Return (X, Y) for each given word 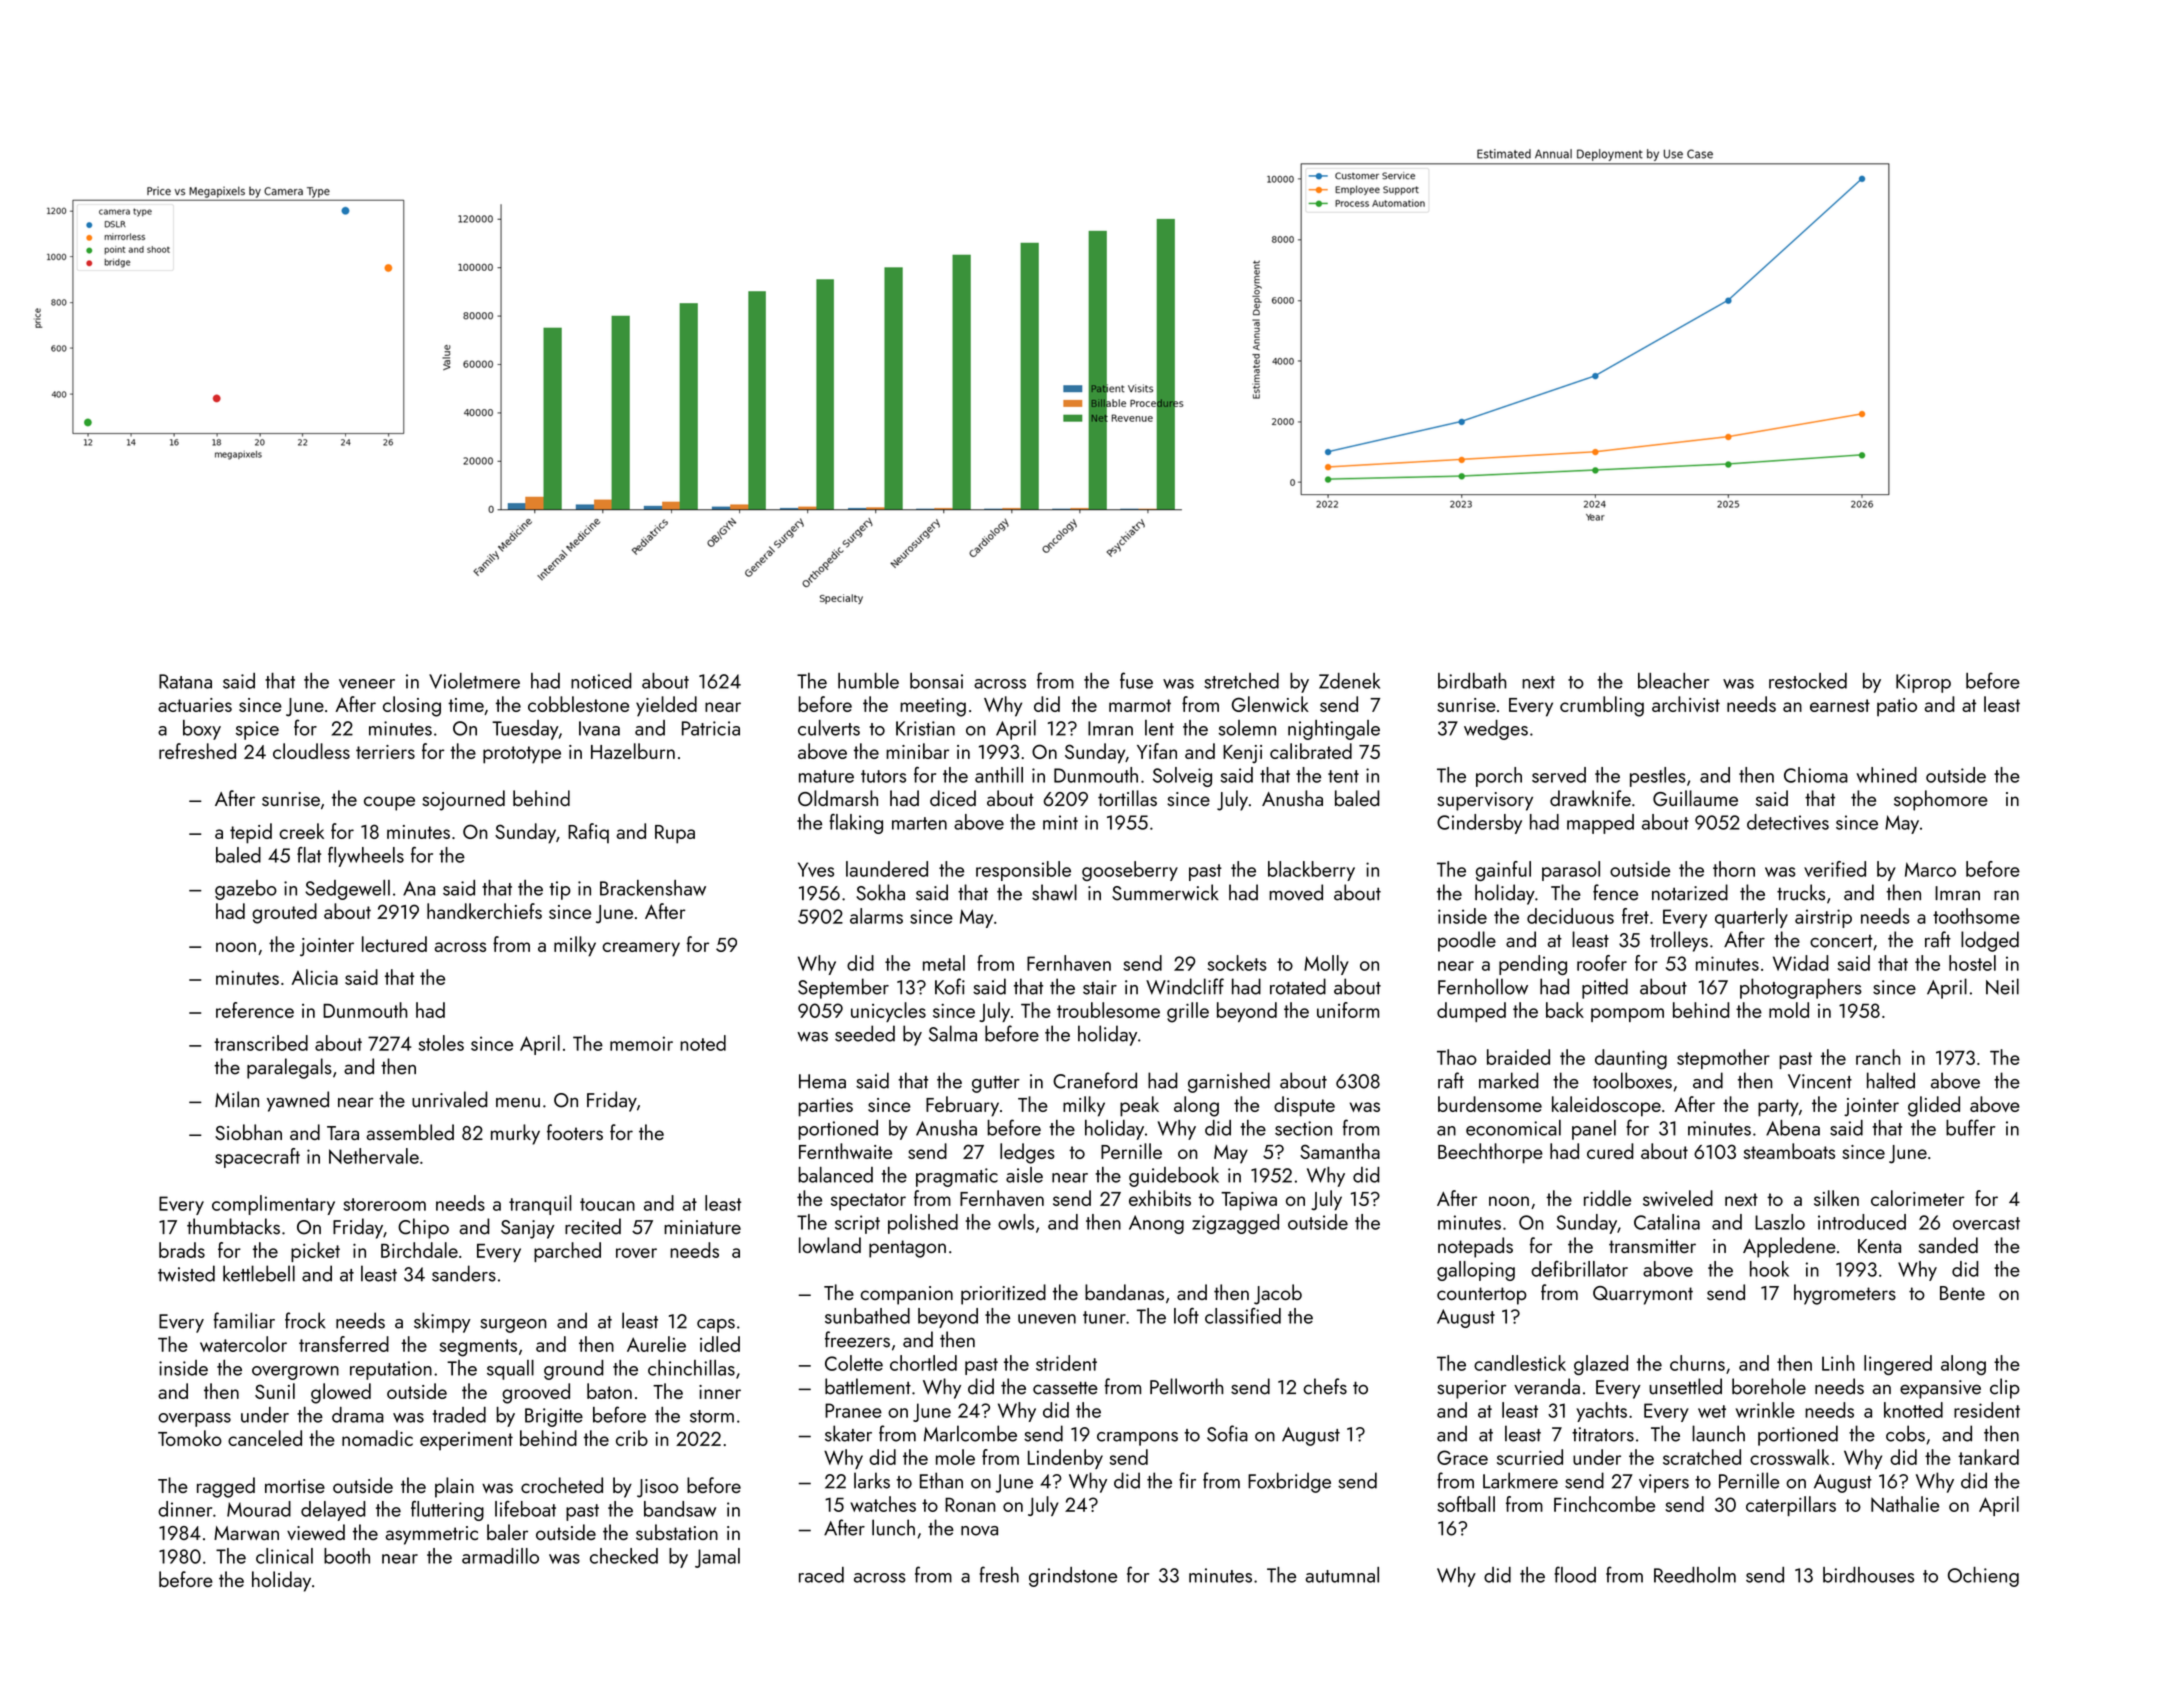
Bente (1962, 1293)
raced (821, 1575)
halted (1891, 1080)
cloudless (311, 751)
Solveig (1182, 777)
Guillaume (1695, 798)
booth (347, 1556)
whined (1886, 775)
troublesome (1108, 1010)
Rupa (675, 834)
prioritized (1003, 1294)
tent (1343, 776)
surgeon (513, 1326)
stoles (441, 1043)
